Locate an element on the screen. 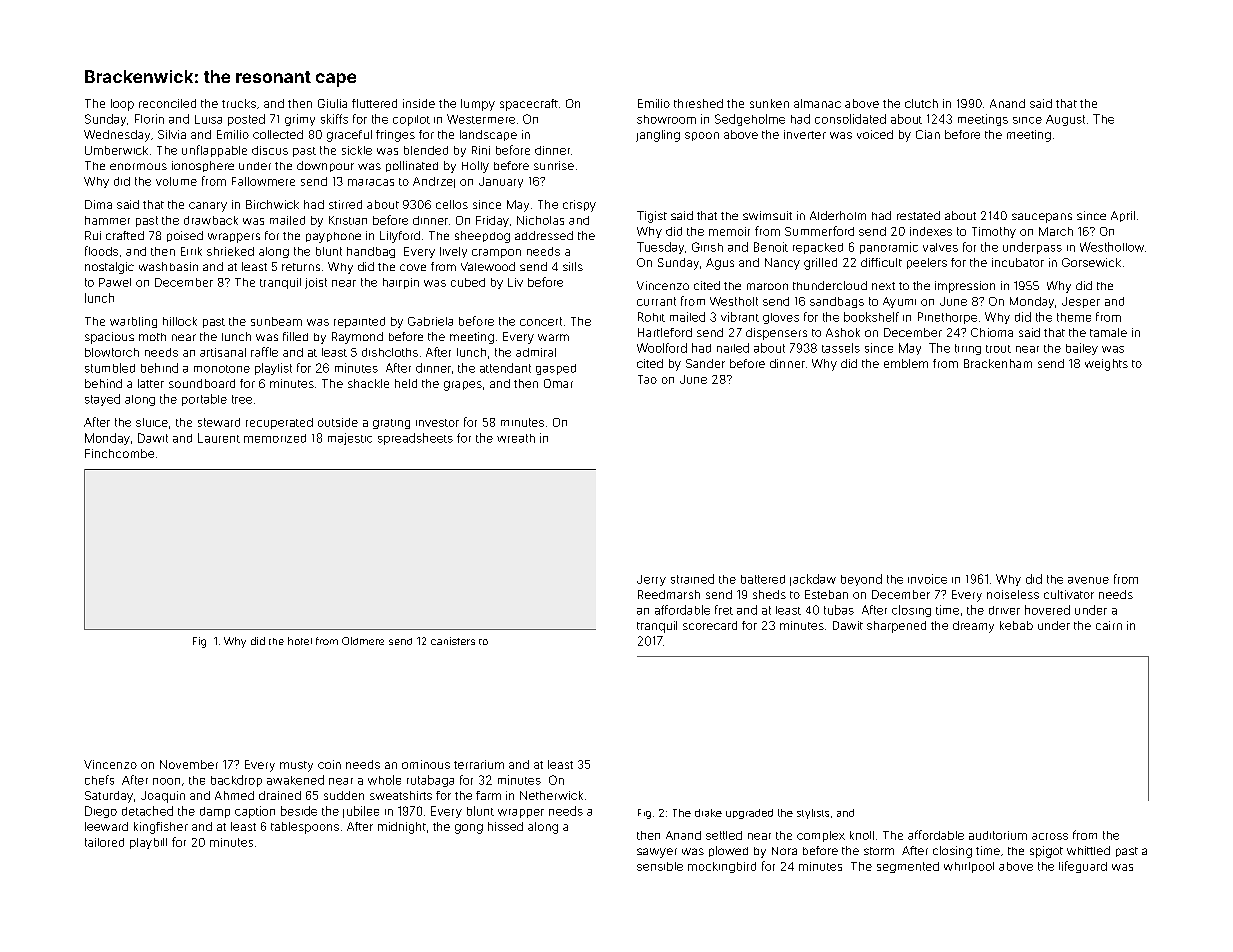 The image size is (1233, 952). canisters is located at coordinates (453, 641).
